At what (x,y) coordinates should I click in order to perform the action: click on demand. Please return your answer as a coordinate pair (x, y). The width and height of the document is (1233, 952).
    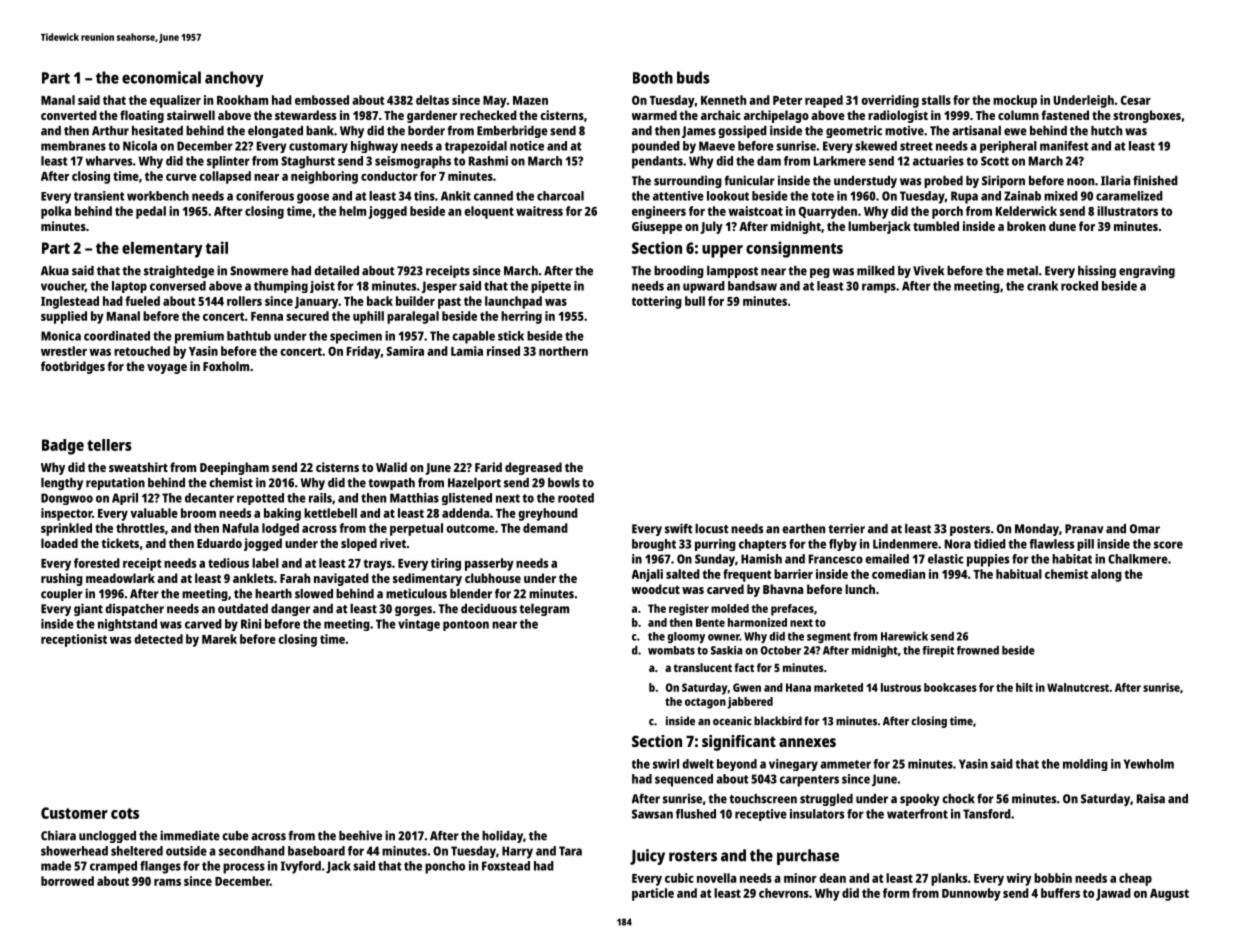
    Looking at the image, I should click on (545, 528).
